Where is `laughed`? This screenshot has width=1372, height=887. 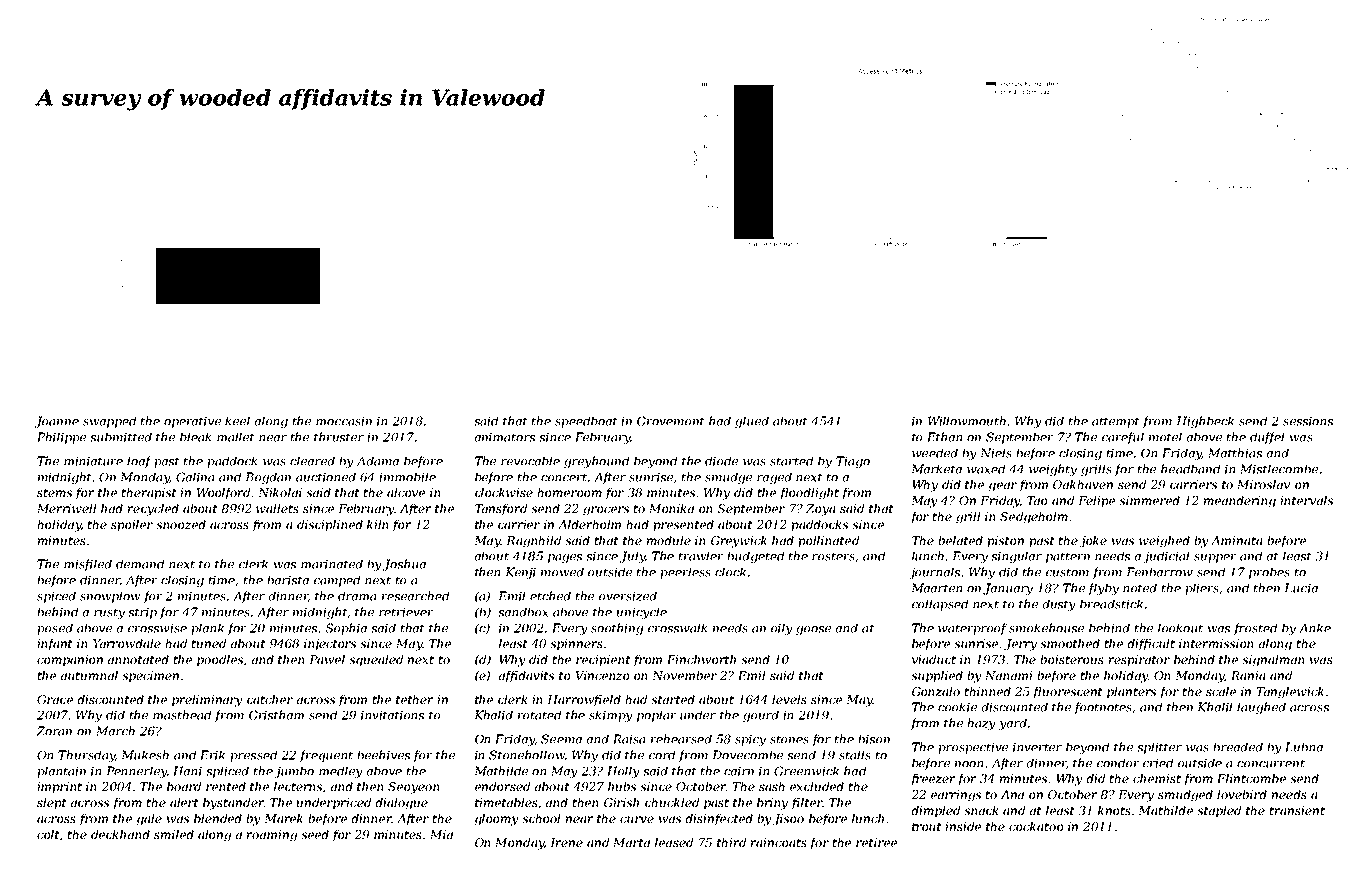
laughed is located at coordinates (1261, 708).
